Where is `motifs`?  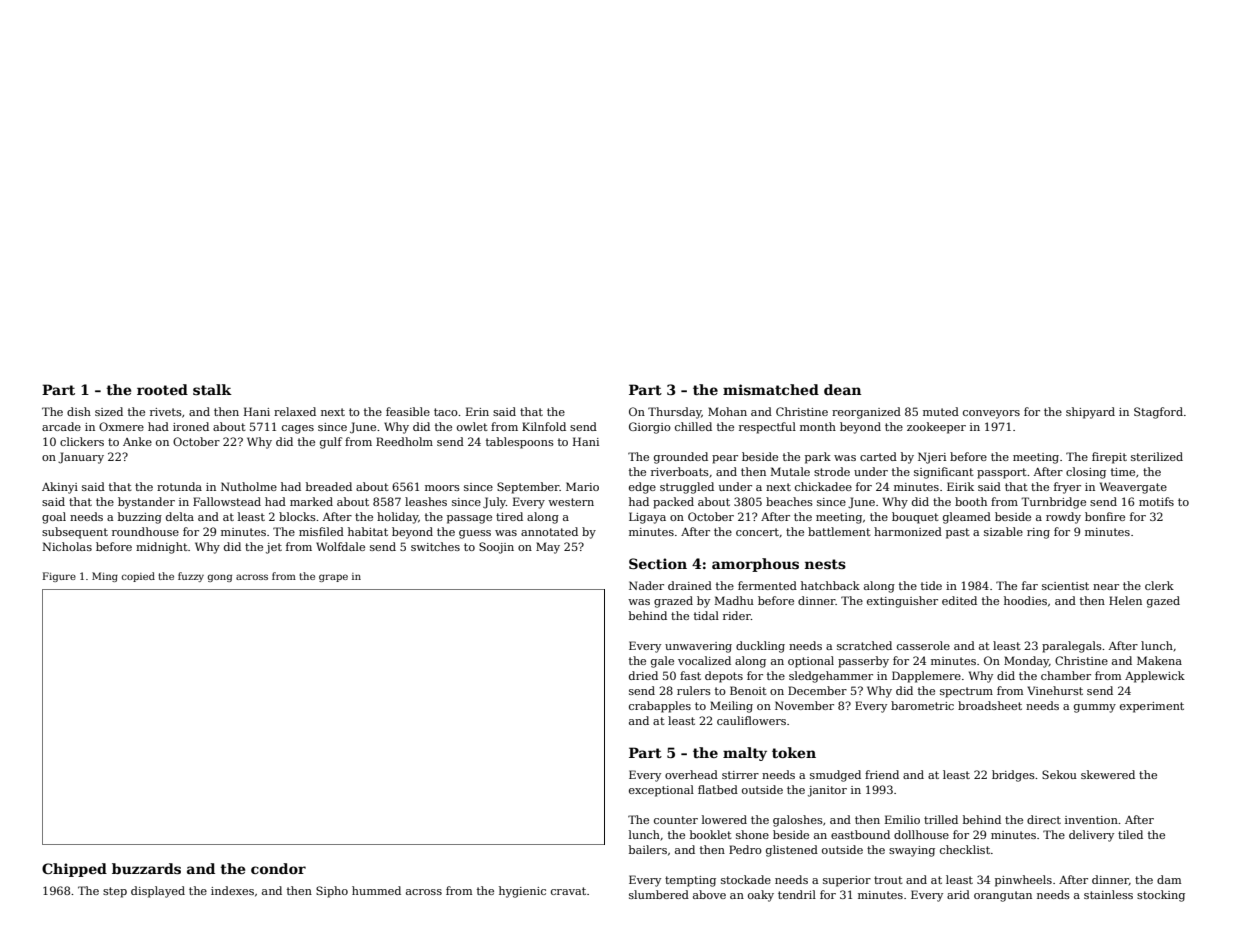
motifs is located at coordinates (1156, 501).
